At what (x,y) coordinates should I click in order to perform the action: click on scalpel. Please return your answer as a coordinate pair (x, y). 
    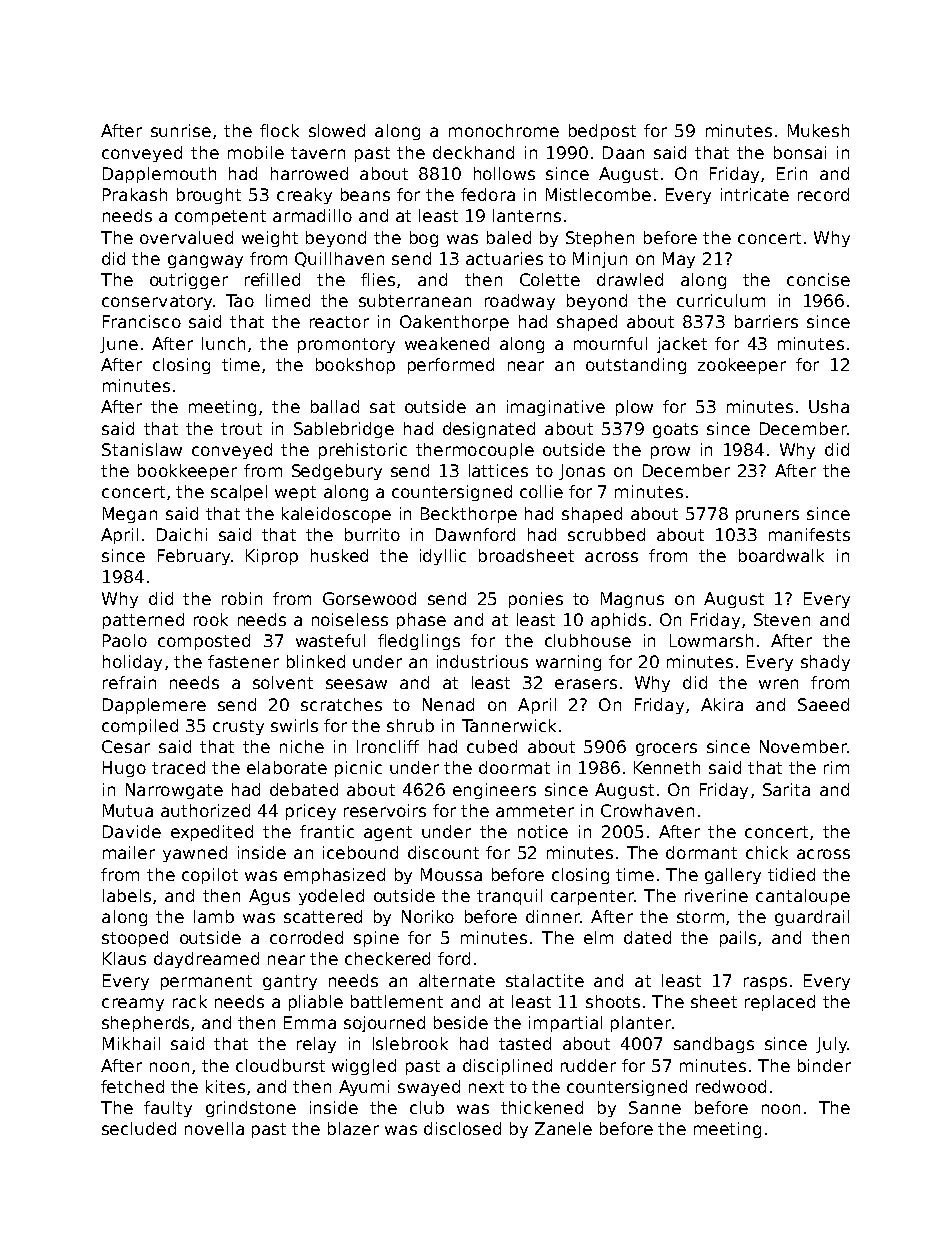
    Looking at the image, I should click on (239, 493).
